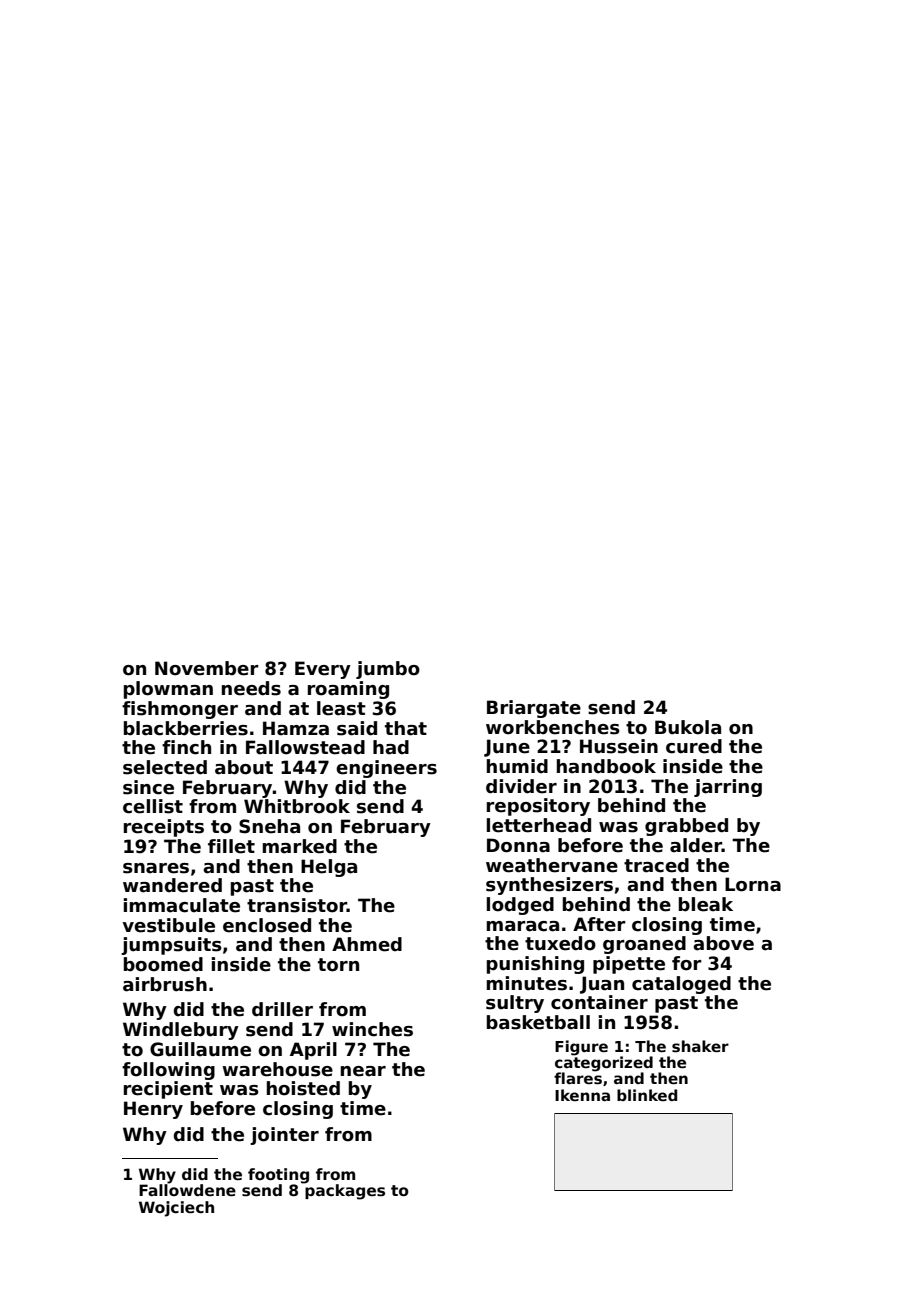 The image size is (924, 1314). What do you see at coordinates (599, 1002) in the page?
I see `container` at bounding box center [599, 1002].
